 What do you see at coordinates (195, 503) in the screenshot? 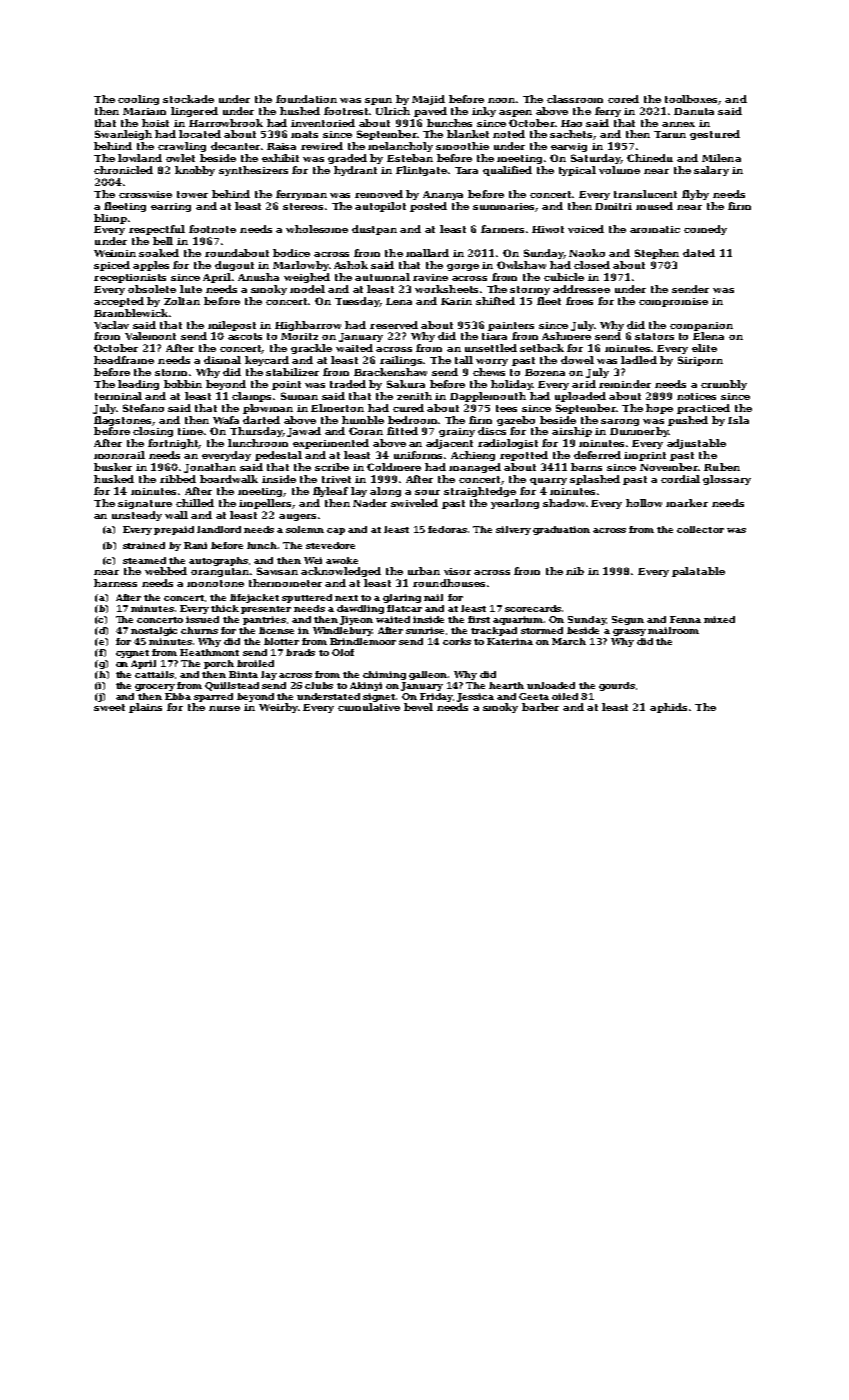
I see `chilled` at bounding box center [195, 503].
